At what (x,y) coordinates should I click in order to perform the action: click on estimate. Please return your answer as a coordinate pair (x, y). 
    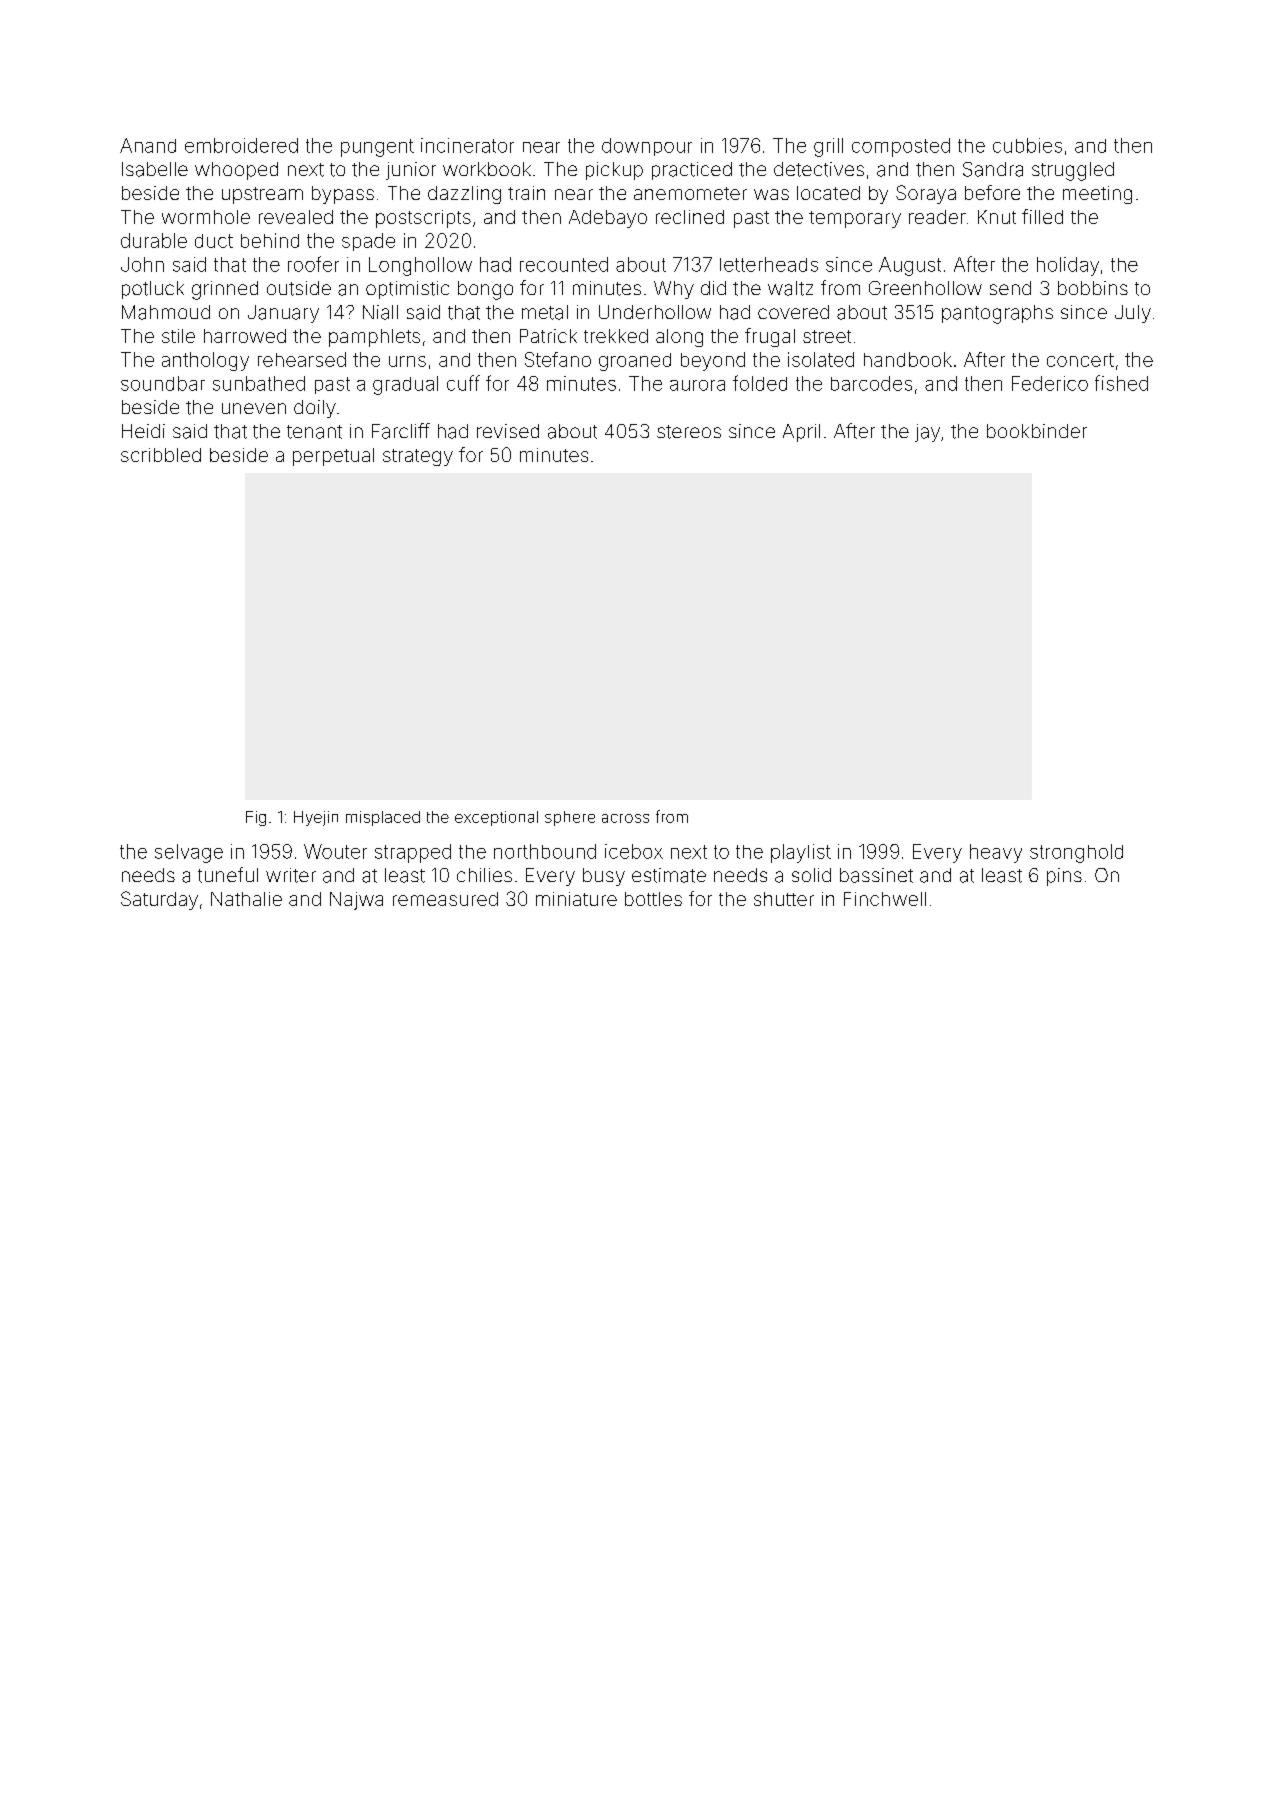
    Looking at the image, I should click on (669, 875).
